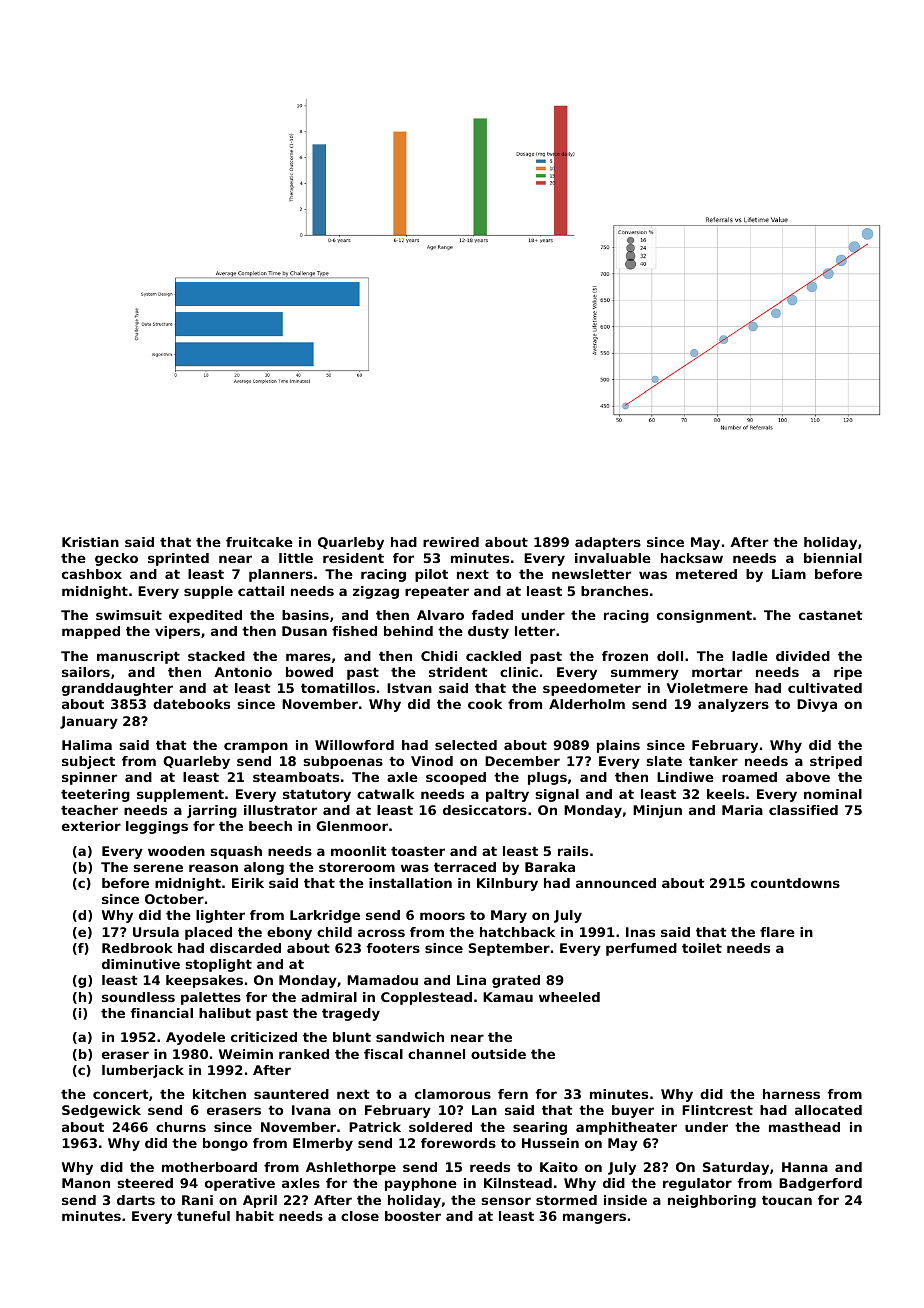 The image size is (924, 1308). What do you see at coordinates (458, 672) in the screenshot?
I see `strident` at bounding box center [458, 672].
